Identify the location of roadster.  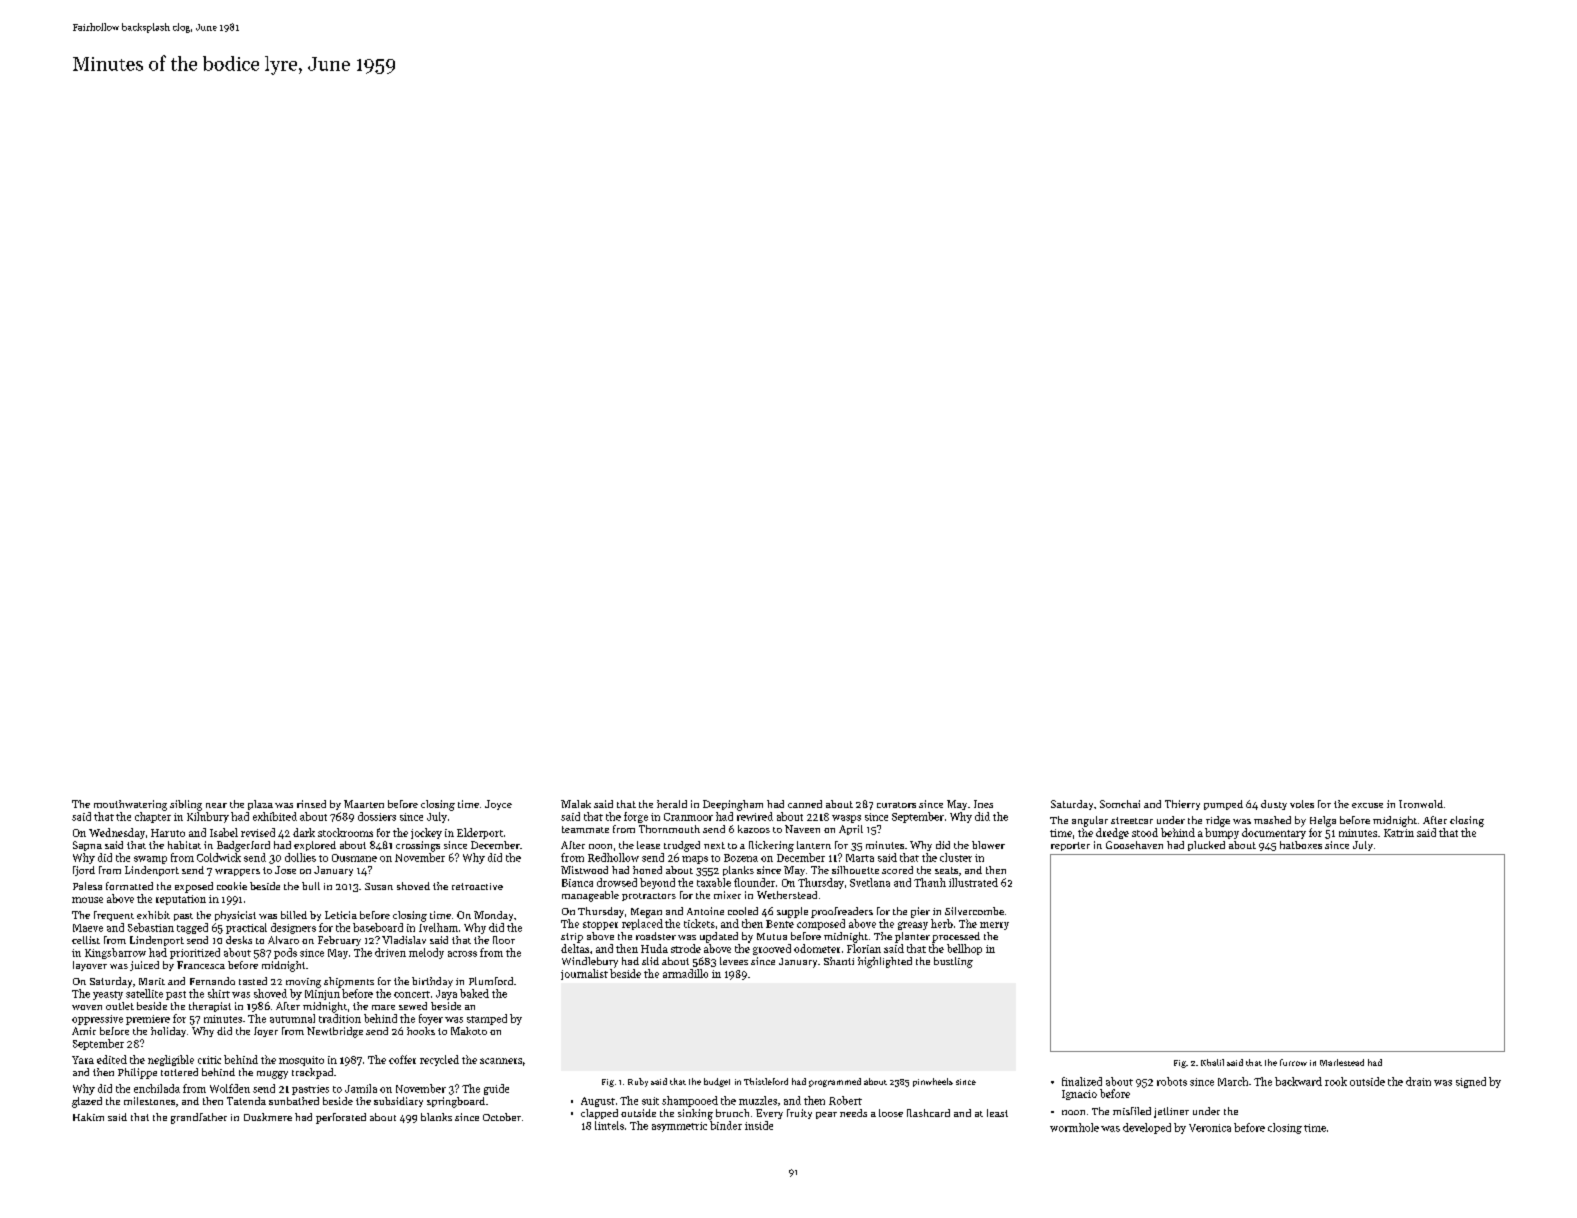
(656, 936).
